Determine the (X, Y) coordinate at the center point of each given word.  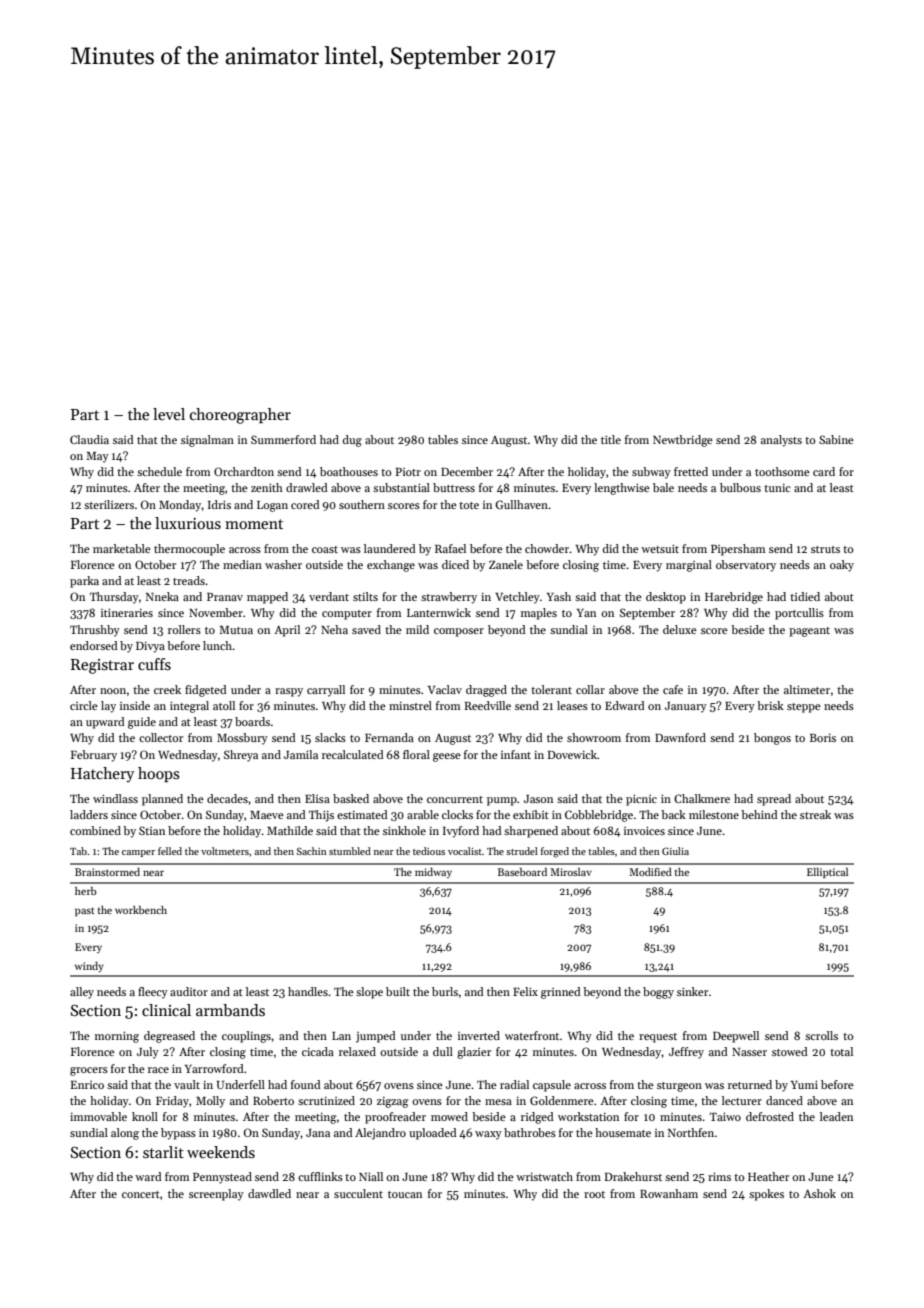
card (824, 471)
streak (815, 814)
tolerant (551, 689)
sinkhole (404, 830)
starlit (163, 1152)
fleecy (153, 993)
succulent (358, 1193)
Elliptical (827, 873)
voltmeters (225, 851)
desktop (666, 598)
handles (308, 991)
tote (469, 505)
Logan (272, 506)
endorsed (94, 645)
